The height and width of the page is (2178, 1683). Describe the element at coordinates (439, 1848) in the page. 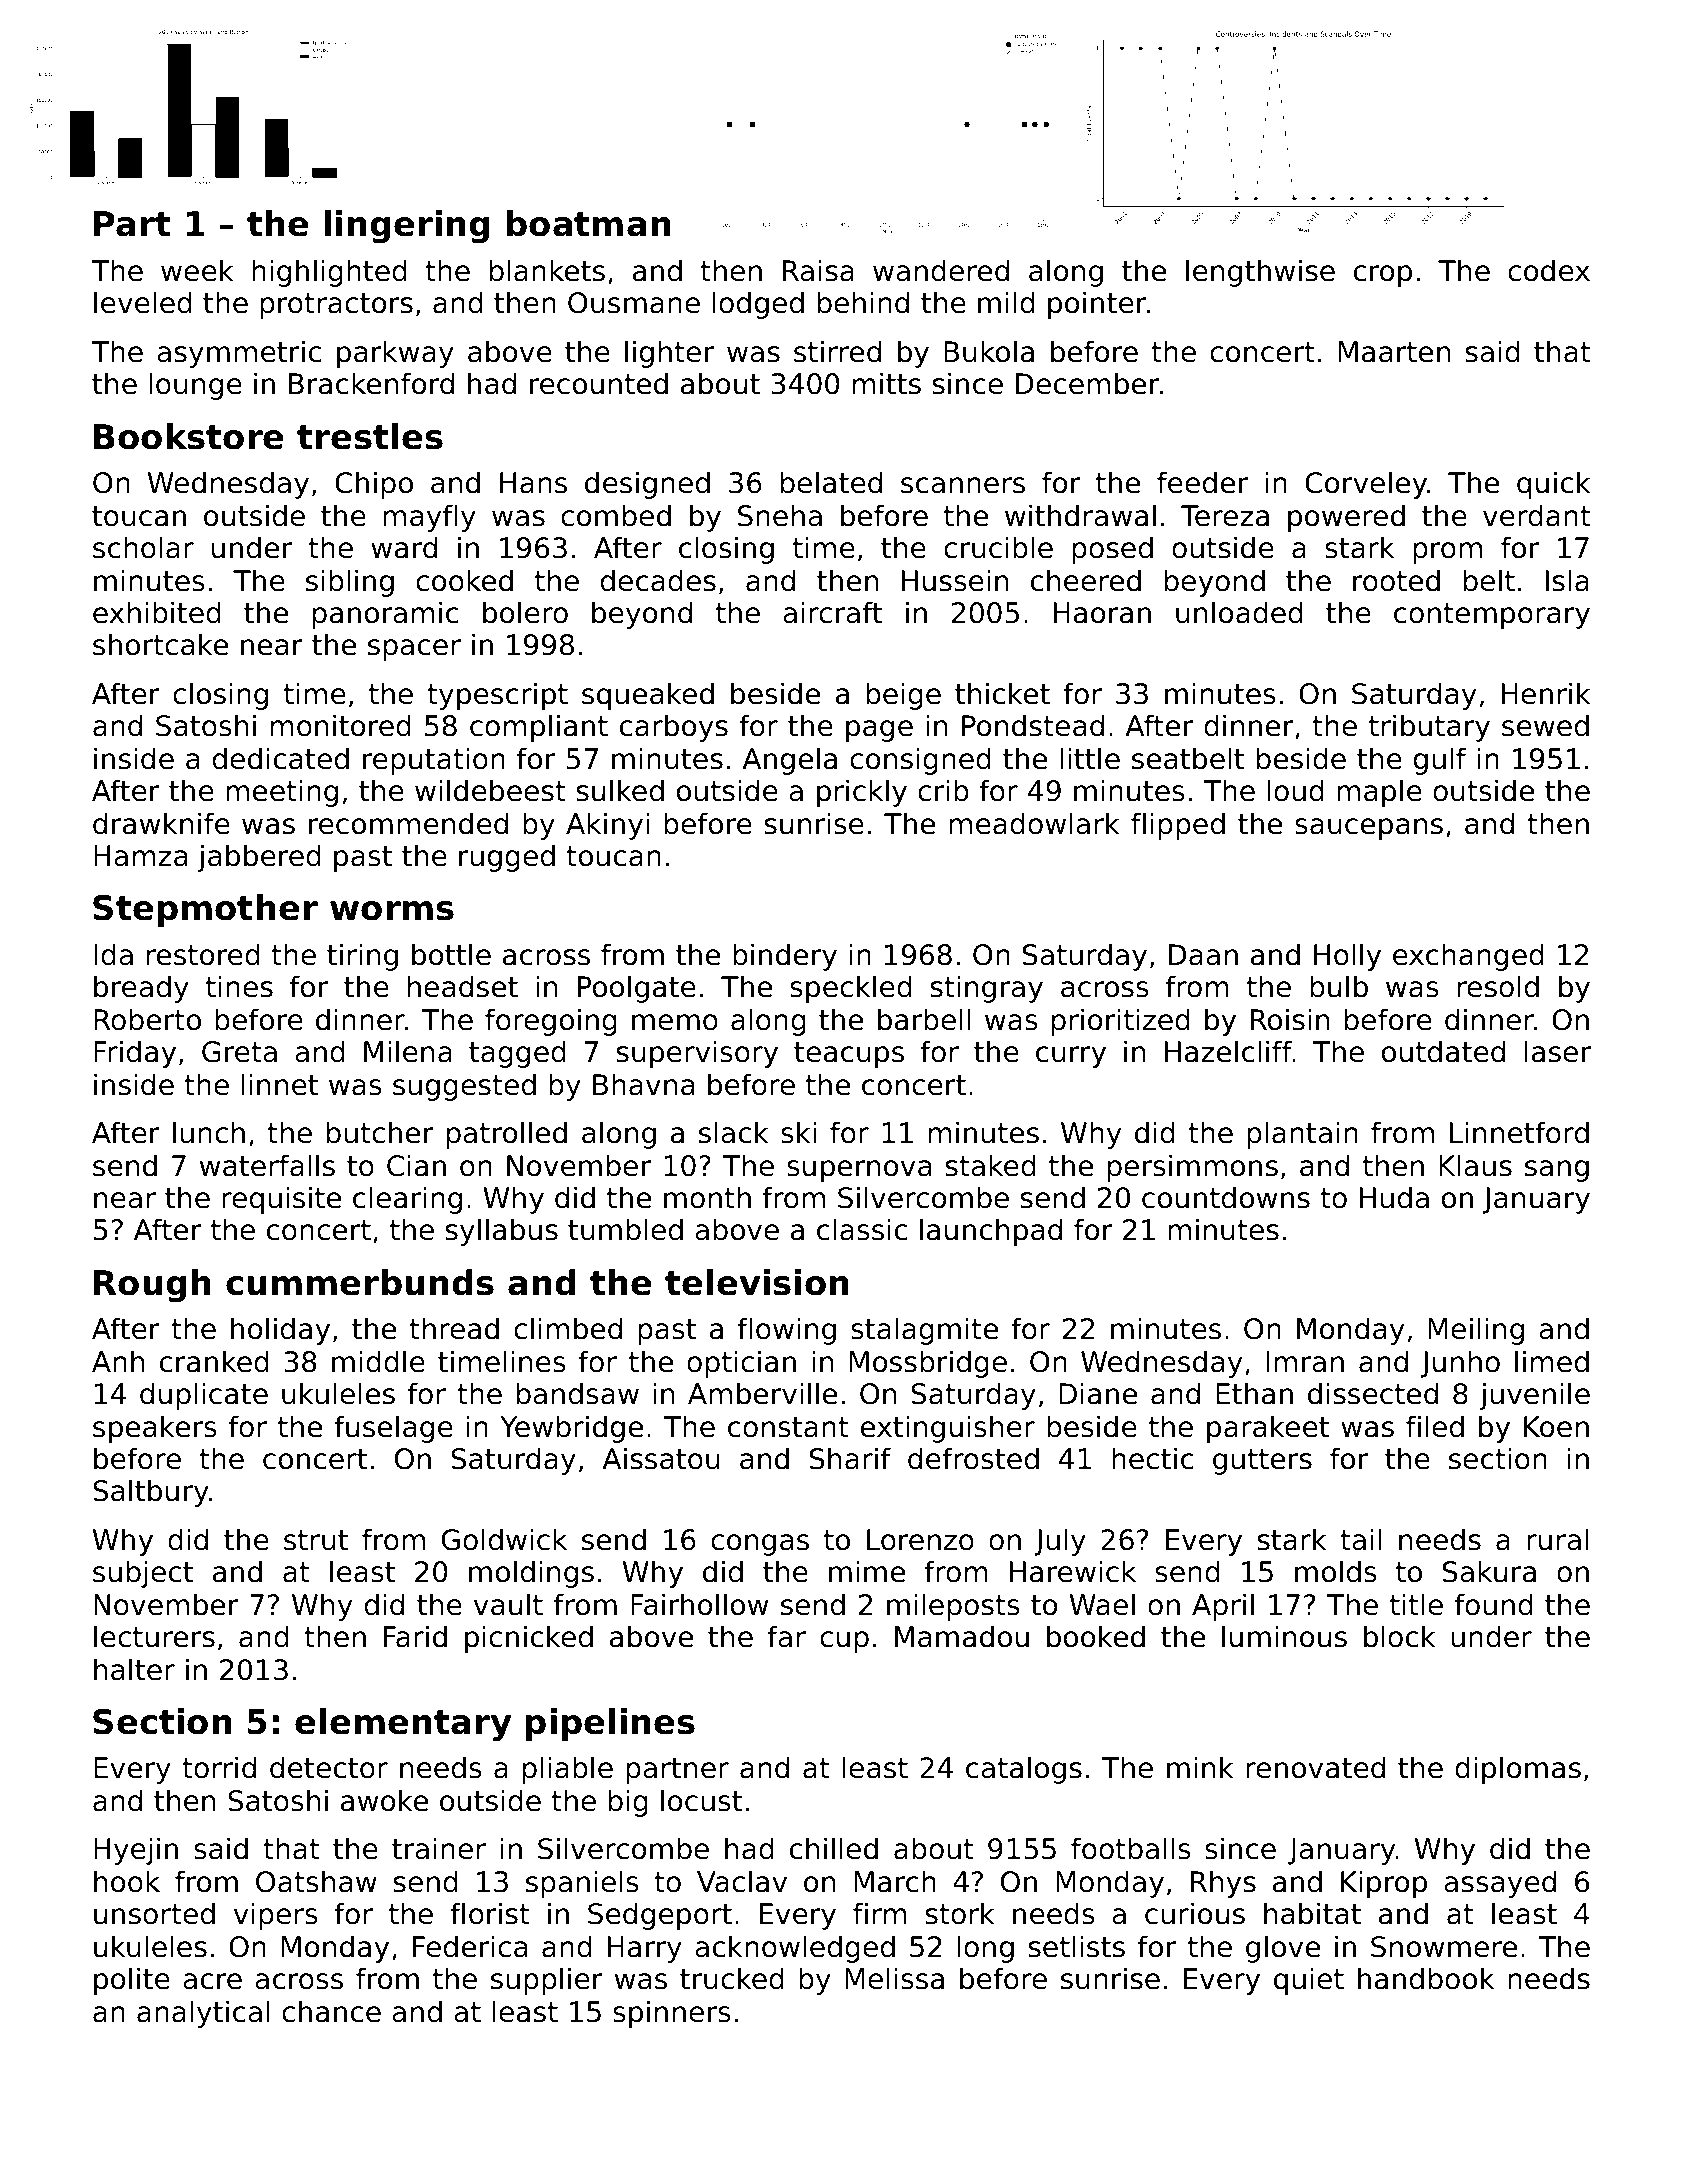

I see `trainer` at that location.
